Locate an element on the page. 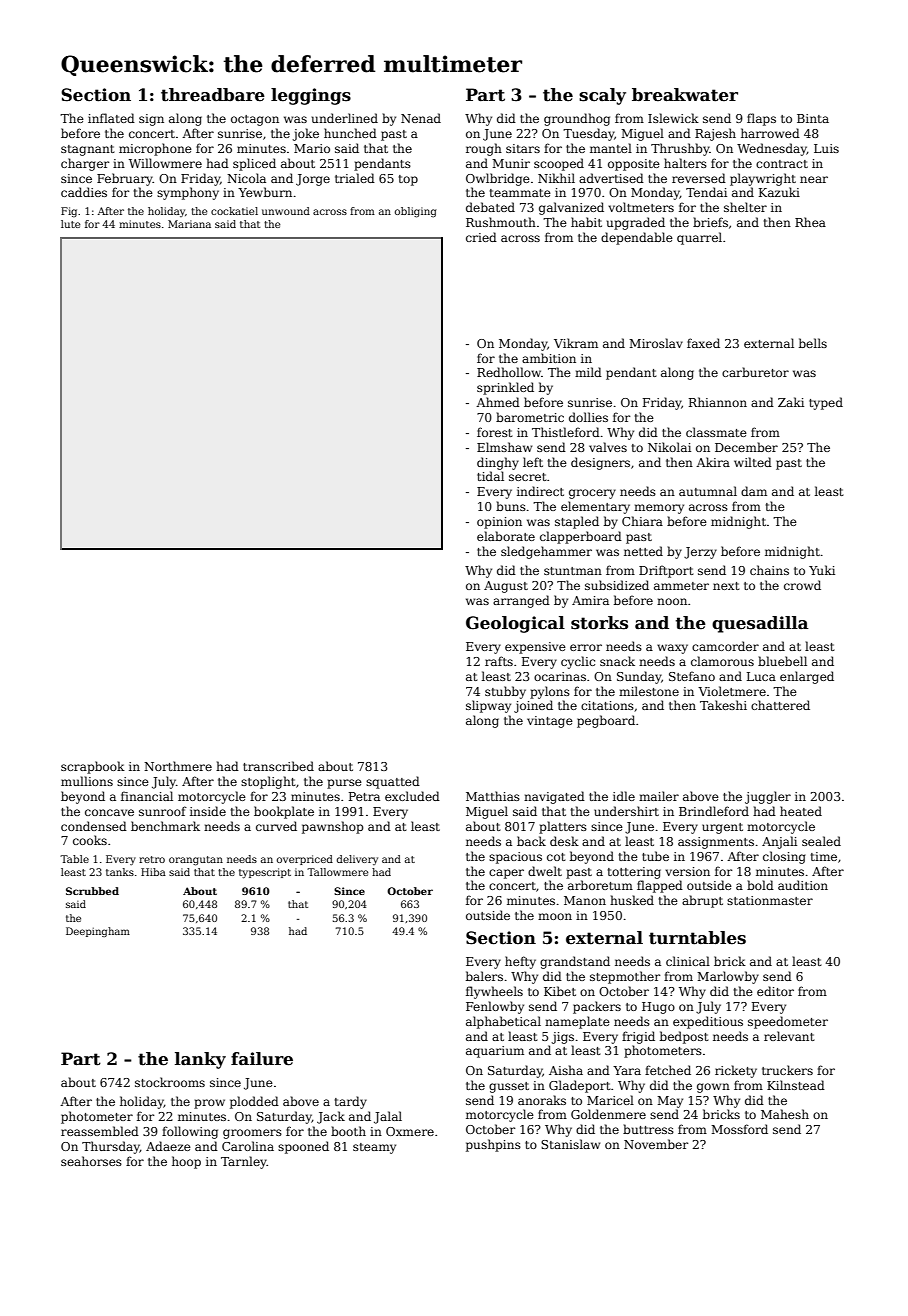 The image size is (908, 1316). lute is located at coordinates (70, 224).
